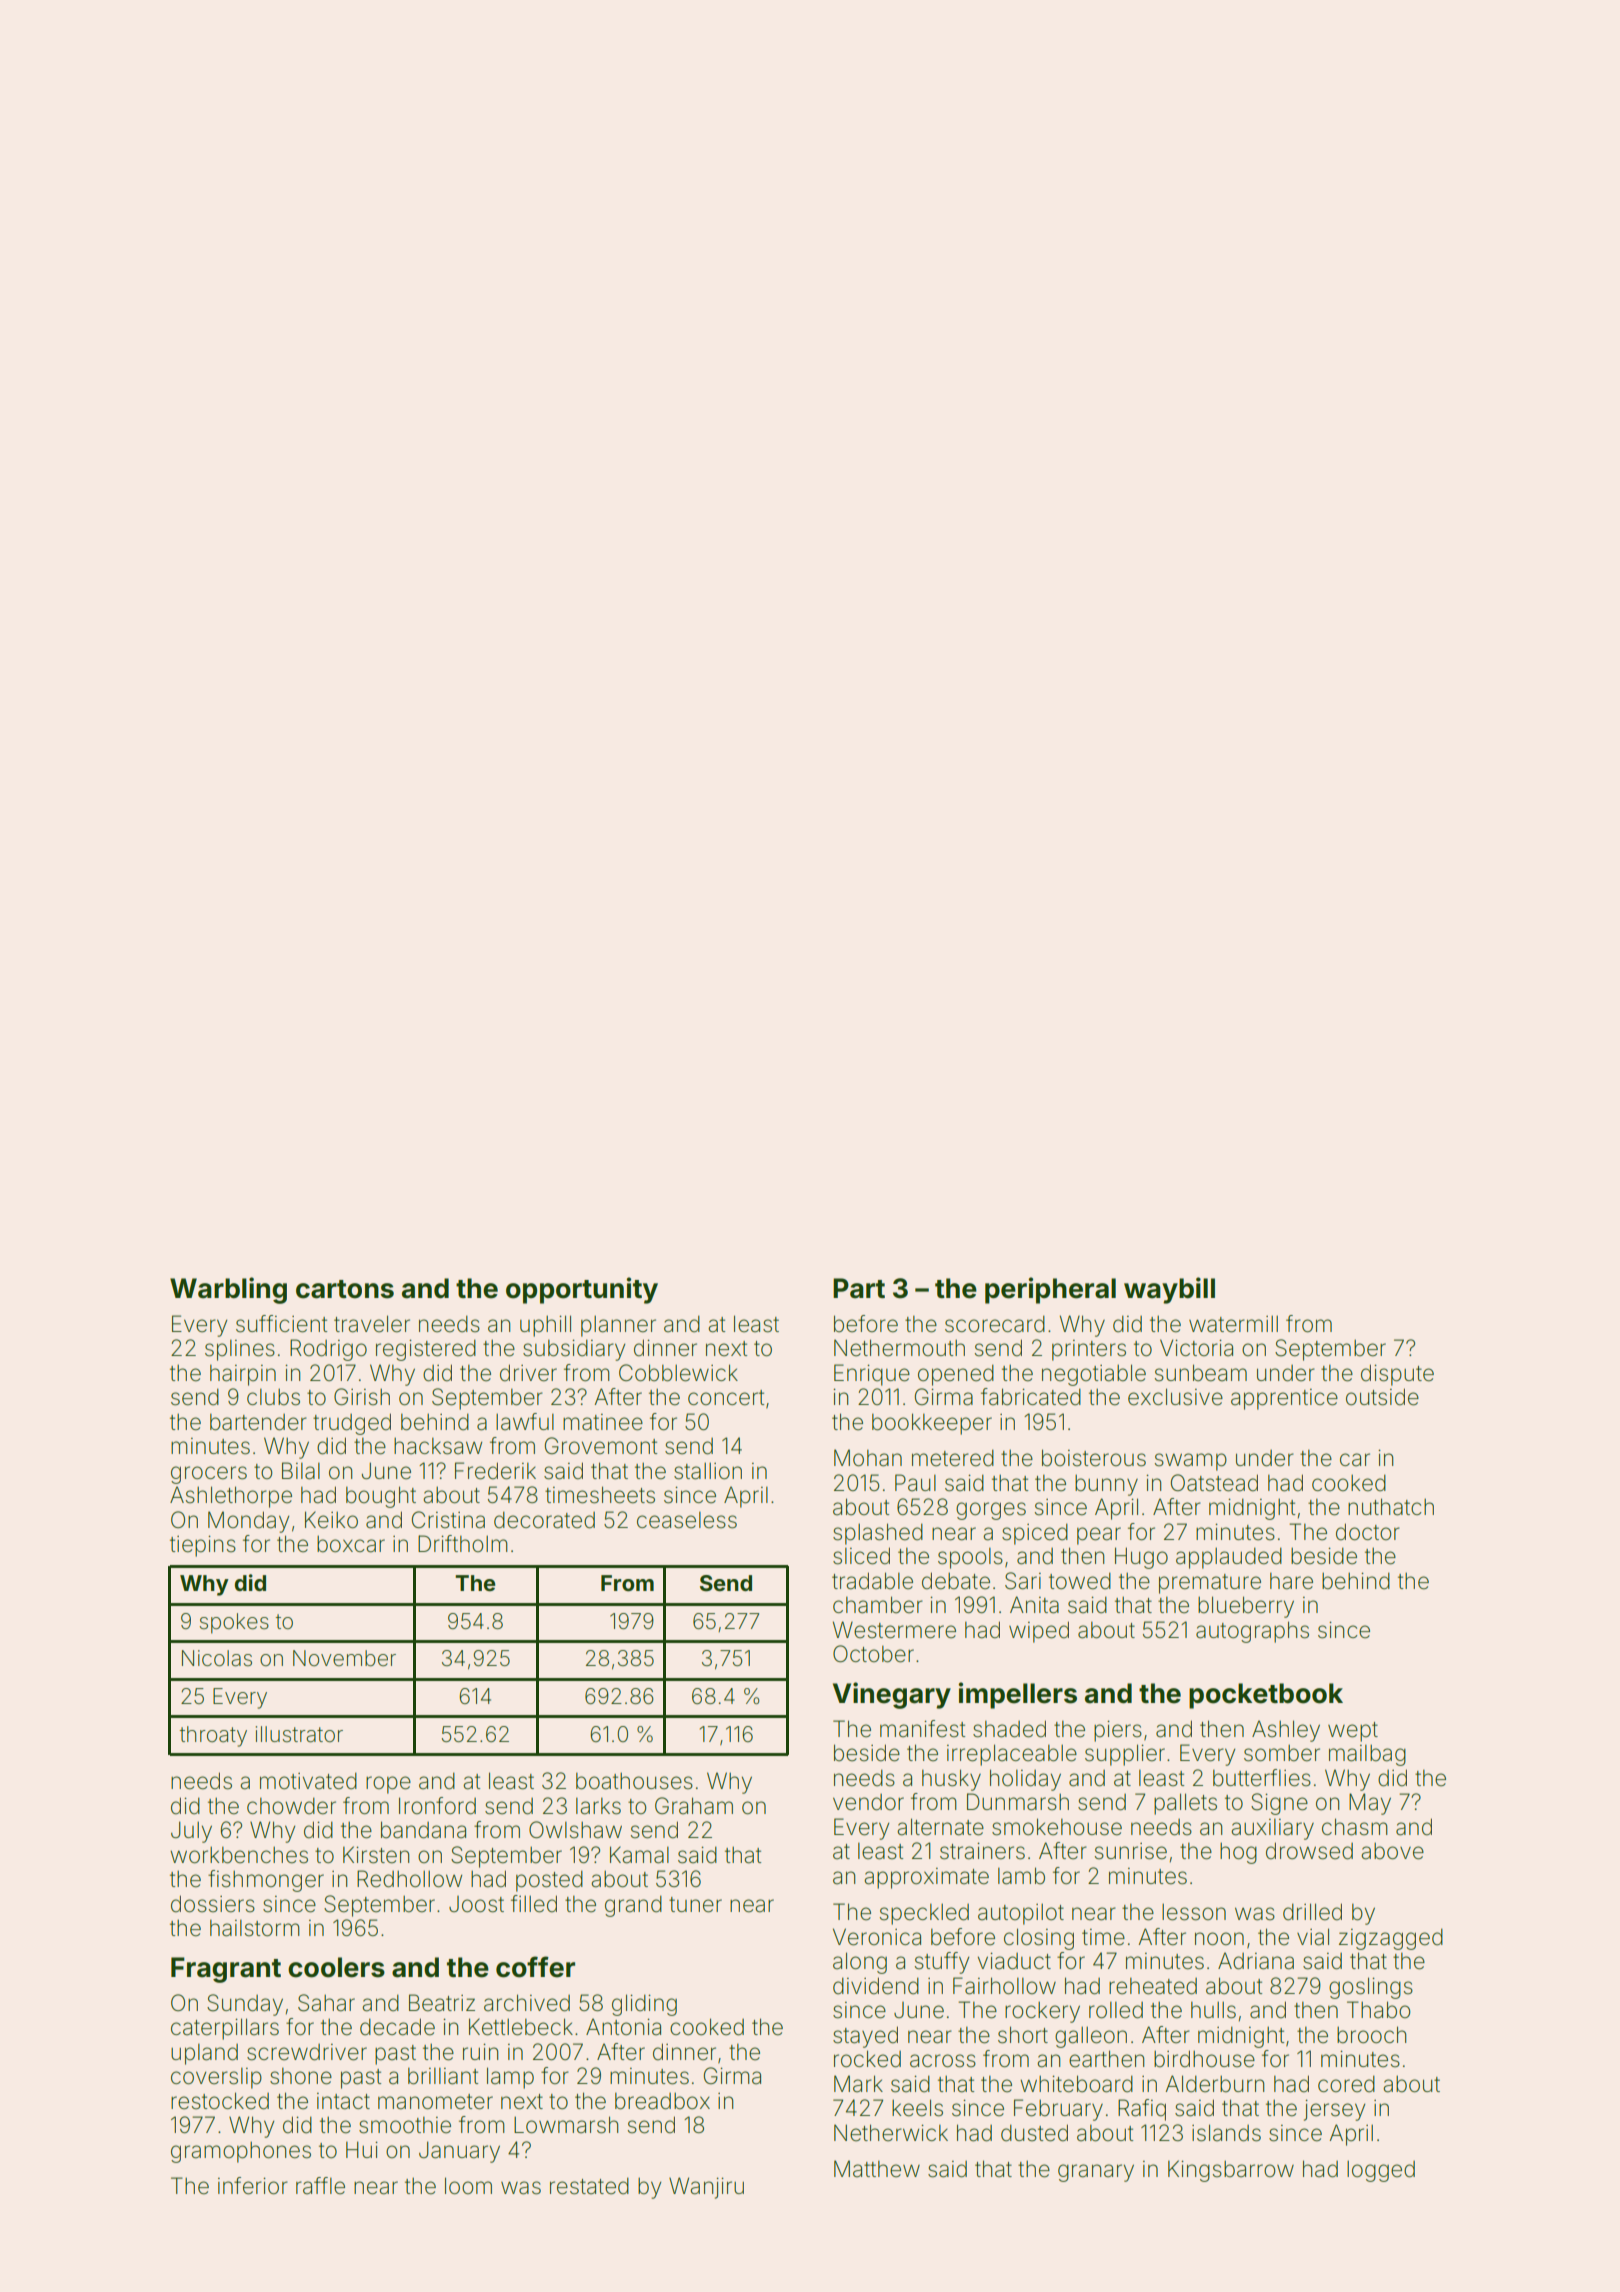 The image size is (1620, 2292). I want to click on bunny, so click(1106, 1485).
